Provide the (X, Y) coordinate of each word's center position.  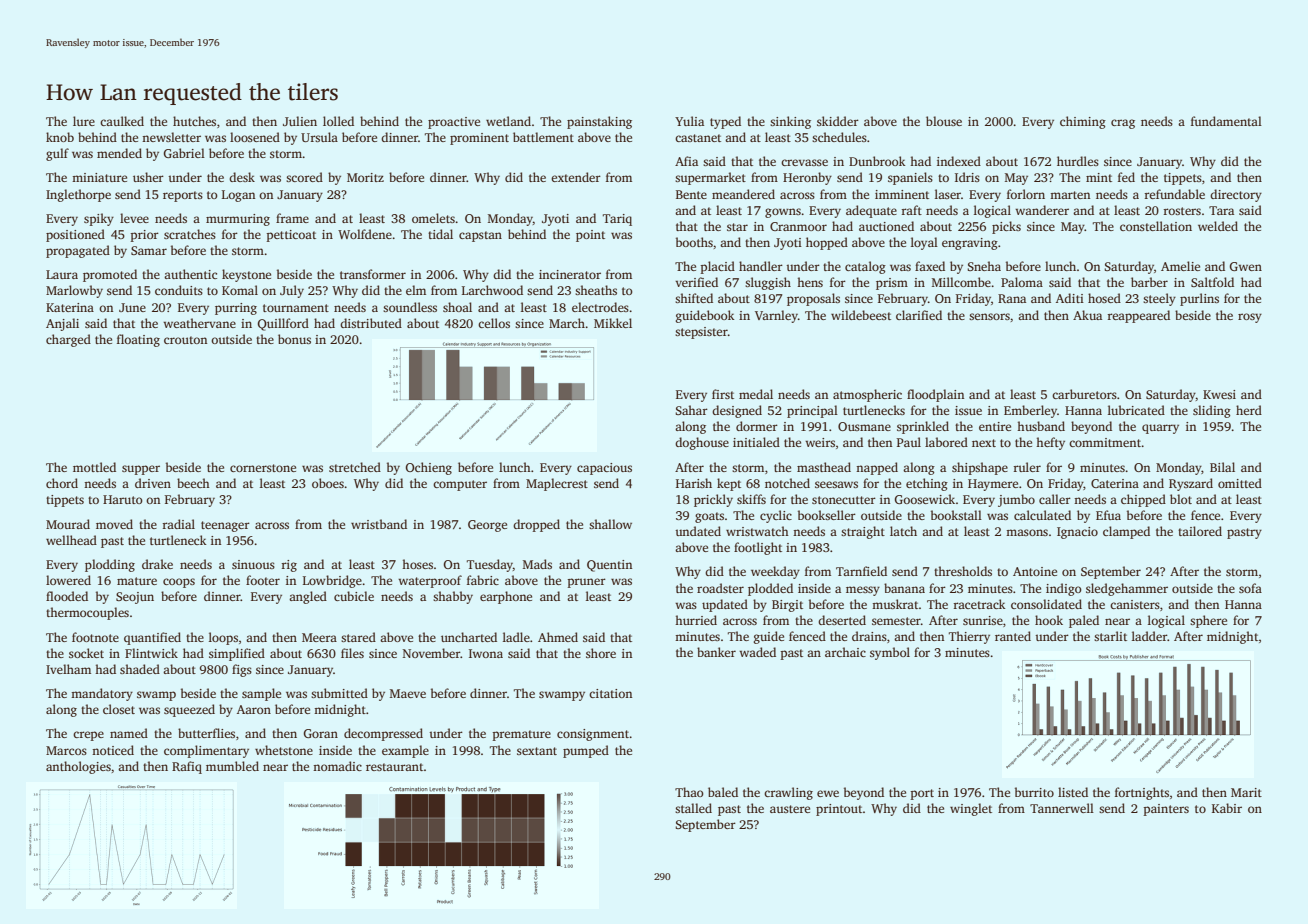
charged (68, 340)
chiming (1083, 122)
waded (757, 652)
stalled (693, 808)
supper (141, 470)
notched (787, 483)
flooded (67, 596)
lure (84, 121)
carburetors (1084, 394)
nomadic (337, 766)
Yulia (689, 121)
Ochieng (429, 468)
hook (1049, 620)
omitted (1240, 483)
